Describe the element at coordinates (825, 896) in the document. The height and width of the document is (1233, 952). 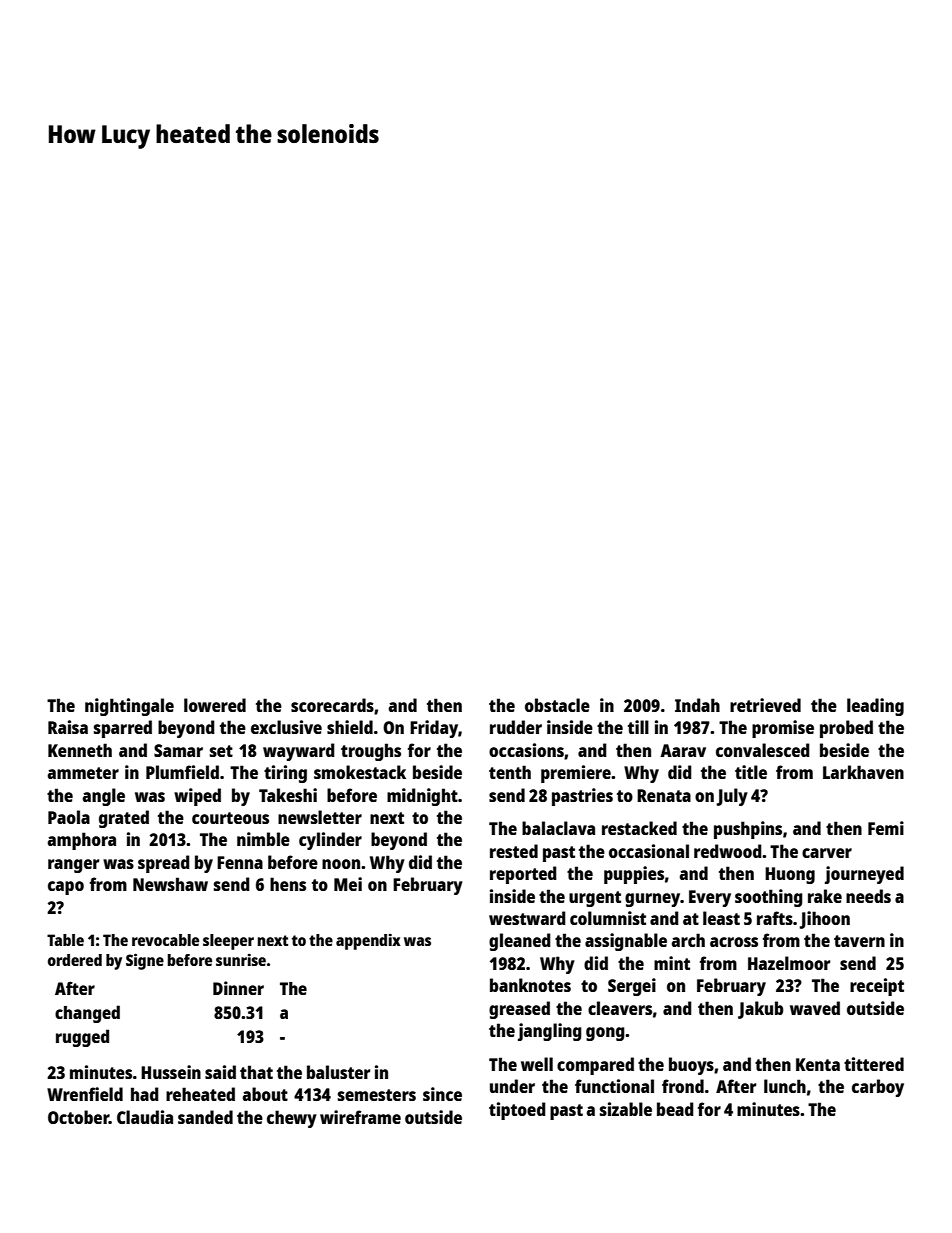
I see `rake` at that location.
